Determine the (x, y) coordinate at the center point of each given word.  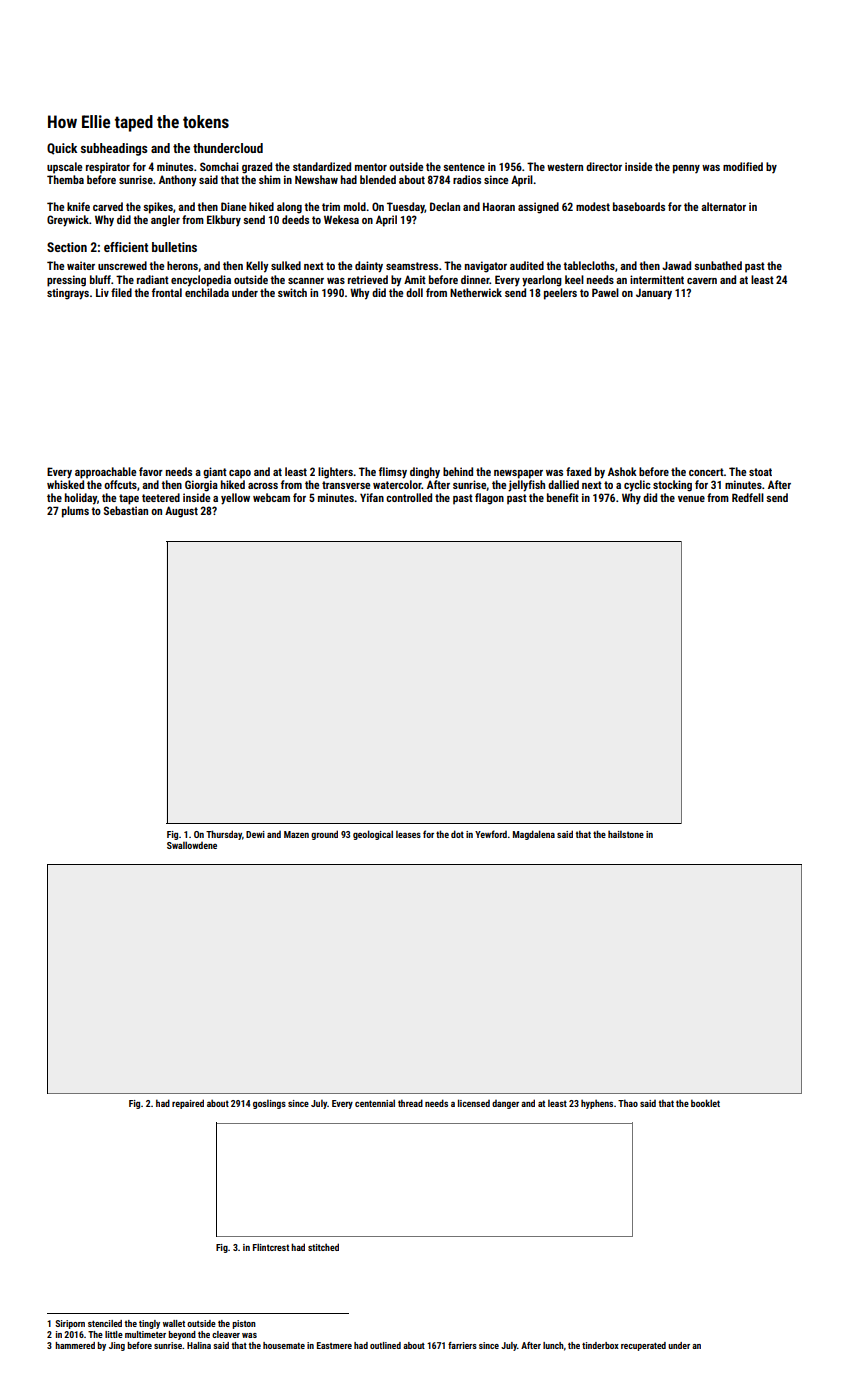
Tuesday (406, 208)
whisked (65, 484)
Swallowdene (192, 845)
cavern (702, 281)
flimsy (393, 473)
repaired (188, 1104)
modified (743, 166)
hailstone (626, 834)
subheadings (114, 149)
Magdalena (534, 835)
